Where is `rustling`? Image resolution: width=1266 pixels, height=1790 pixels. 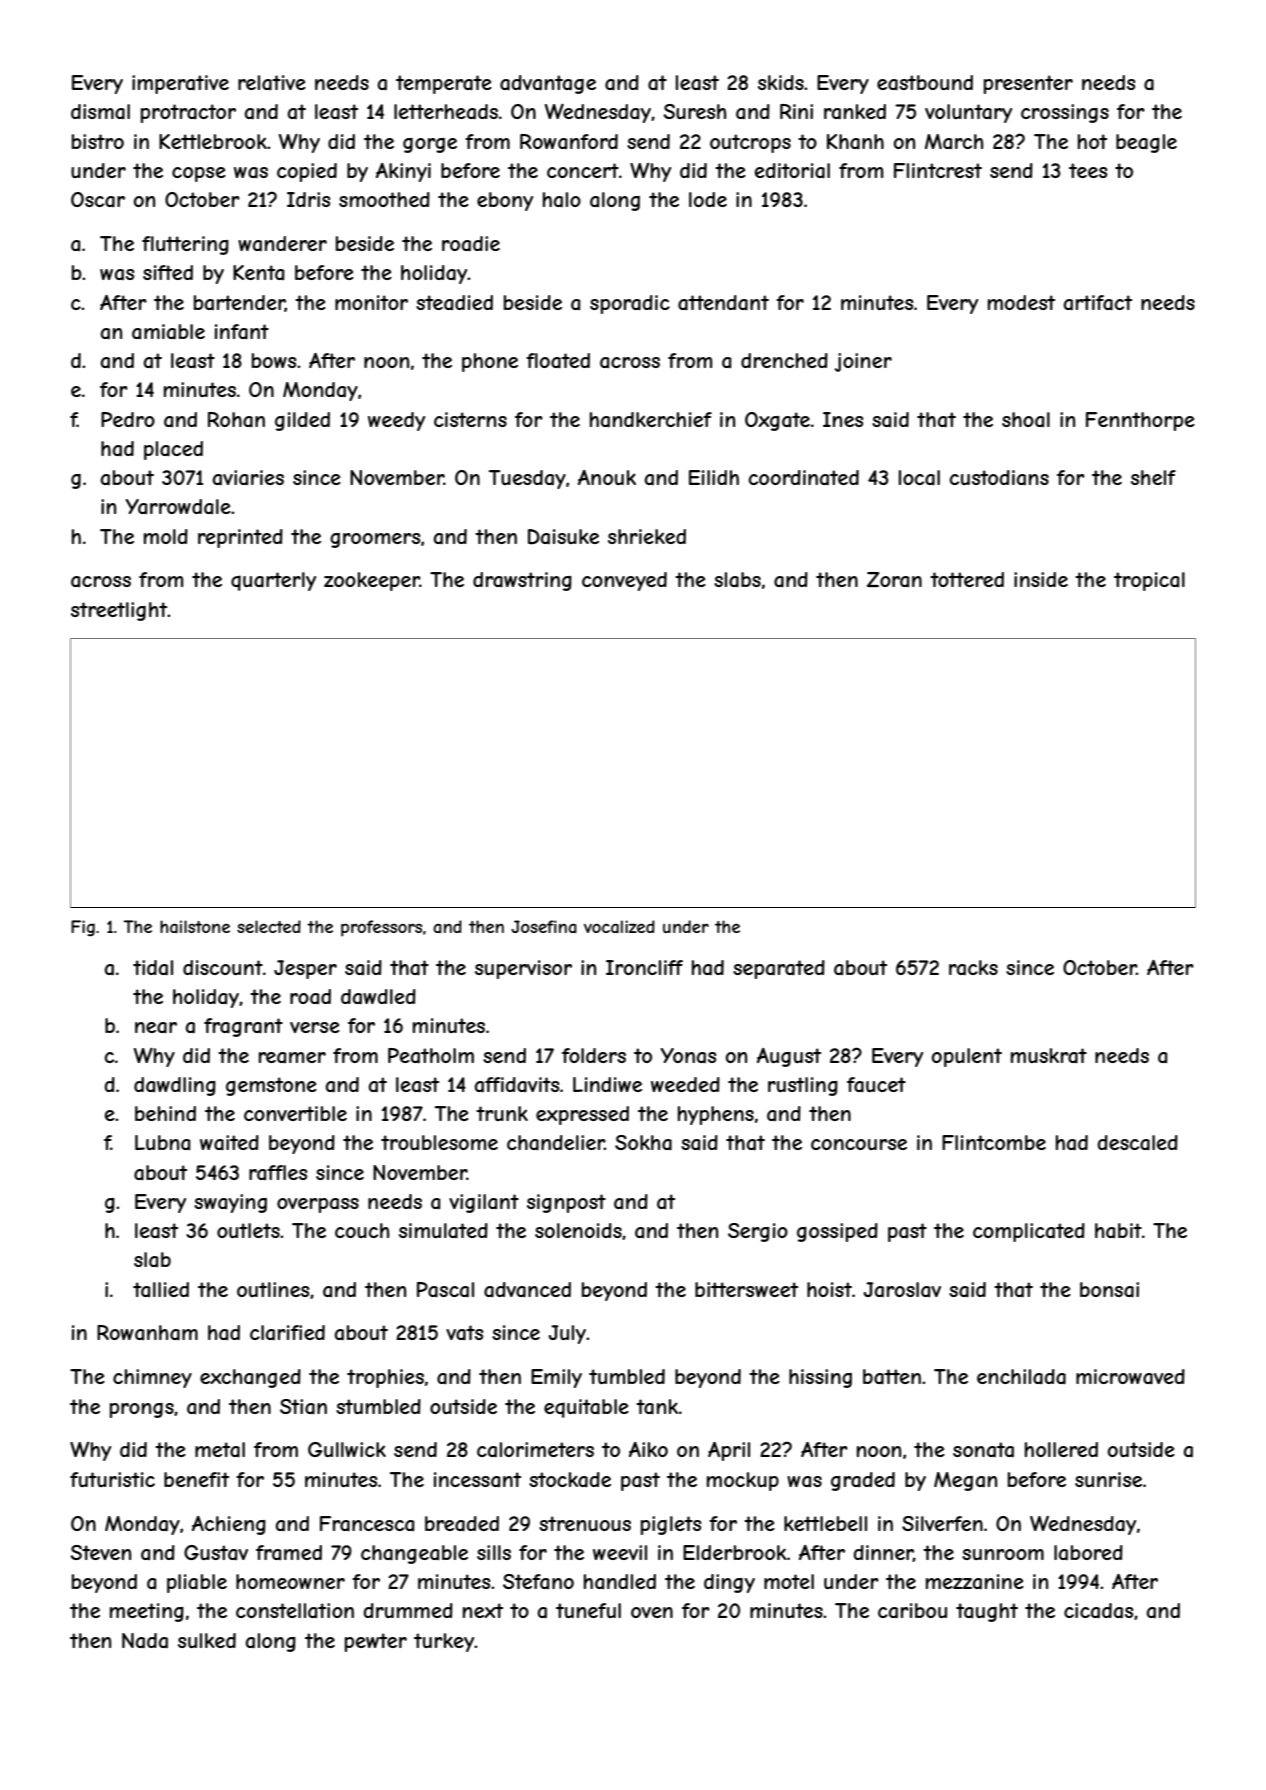 rustling is located at coordinates (803, 1086).
